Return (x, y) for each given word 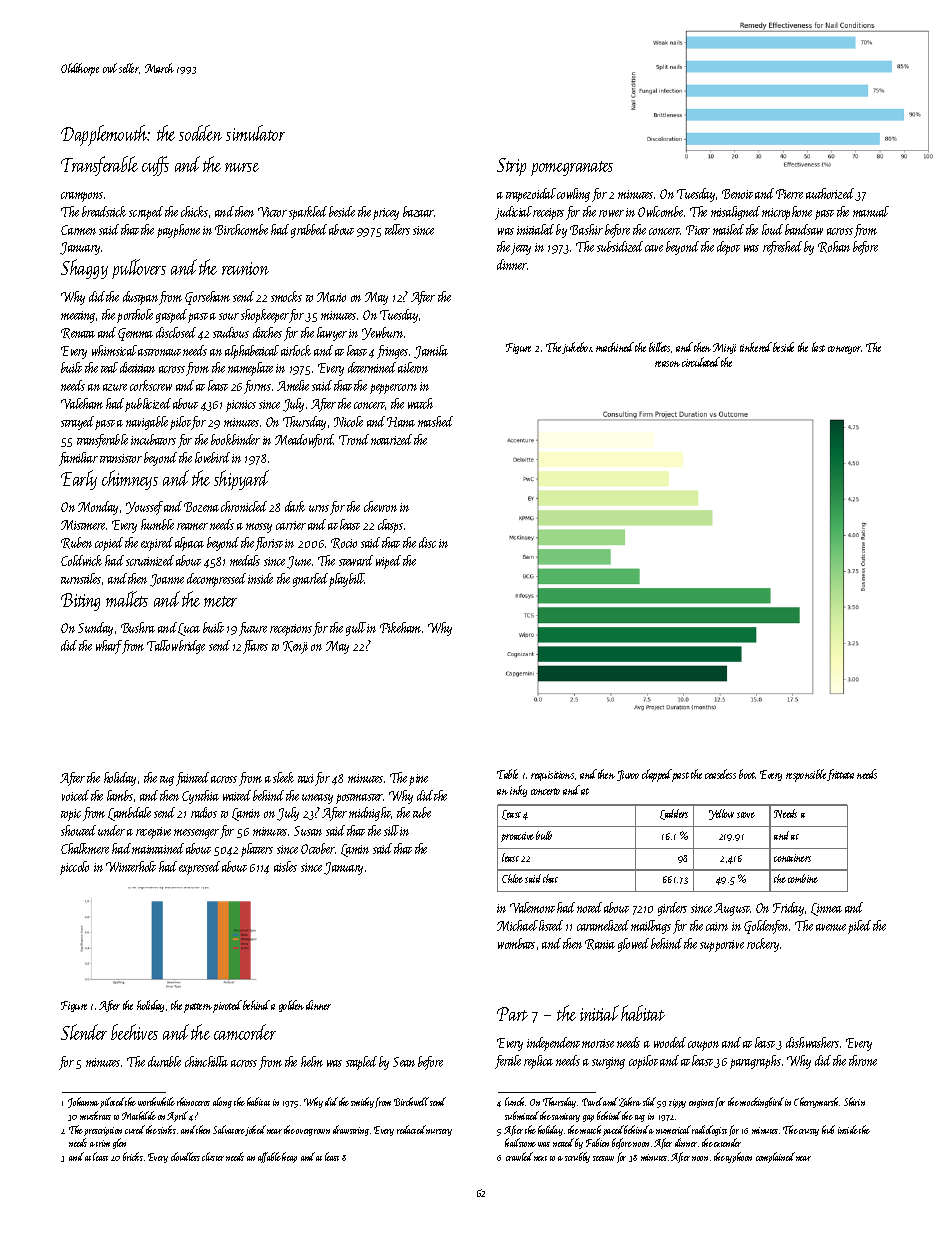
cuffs (155, 166)
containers (792, 858)
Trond (354, 439)
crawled (519, 1156)
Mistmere (83, 525)
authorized (830, 193)
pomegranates (572, 168)
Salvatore (229, 1129)
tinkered (756, 347)
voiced (75, 795)
